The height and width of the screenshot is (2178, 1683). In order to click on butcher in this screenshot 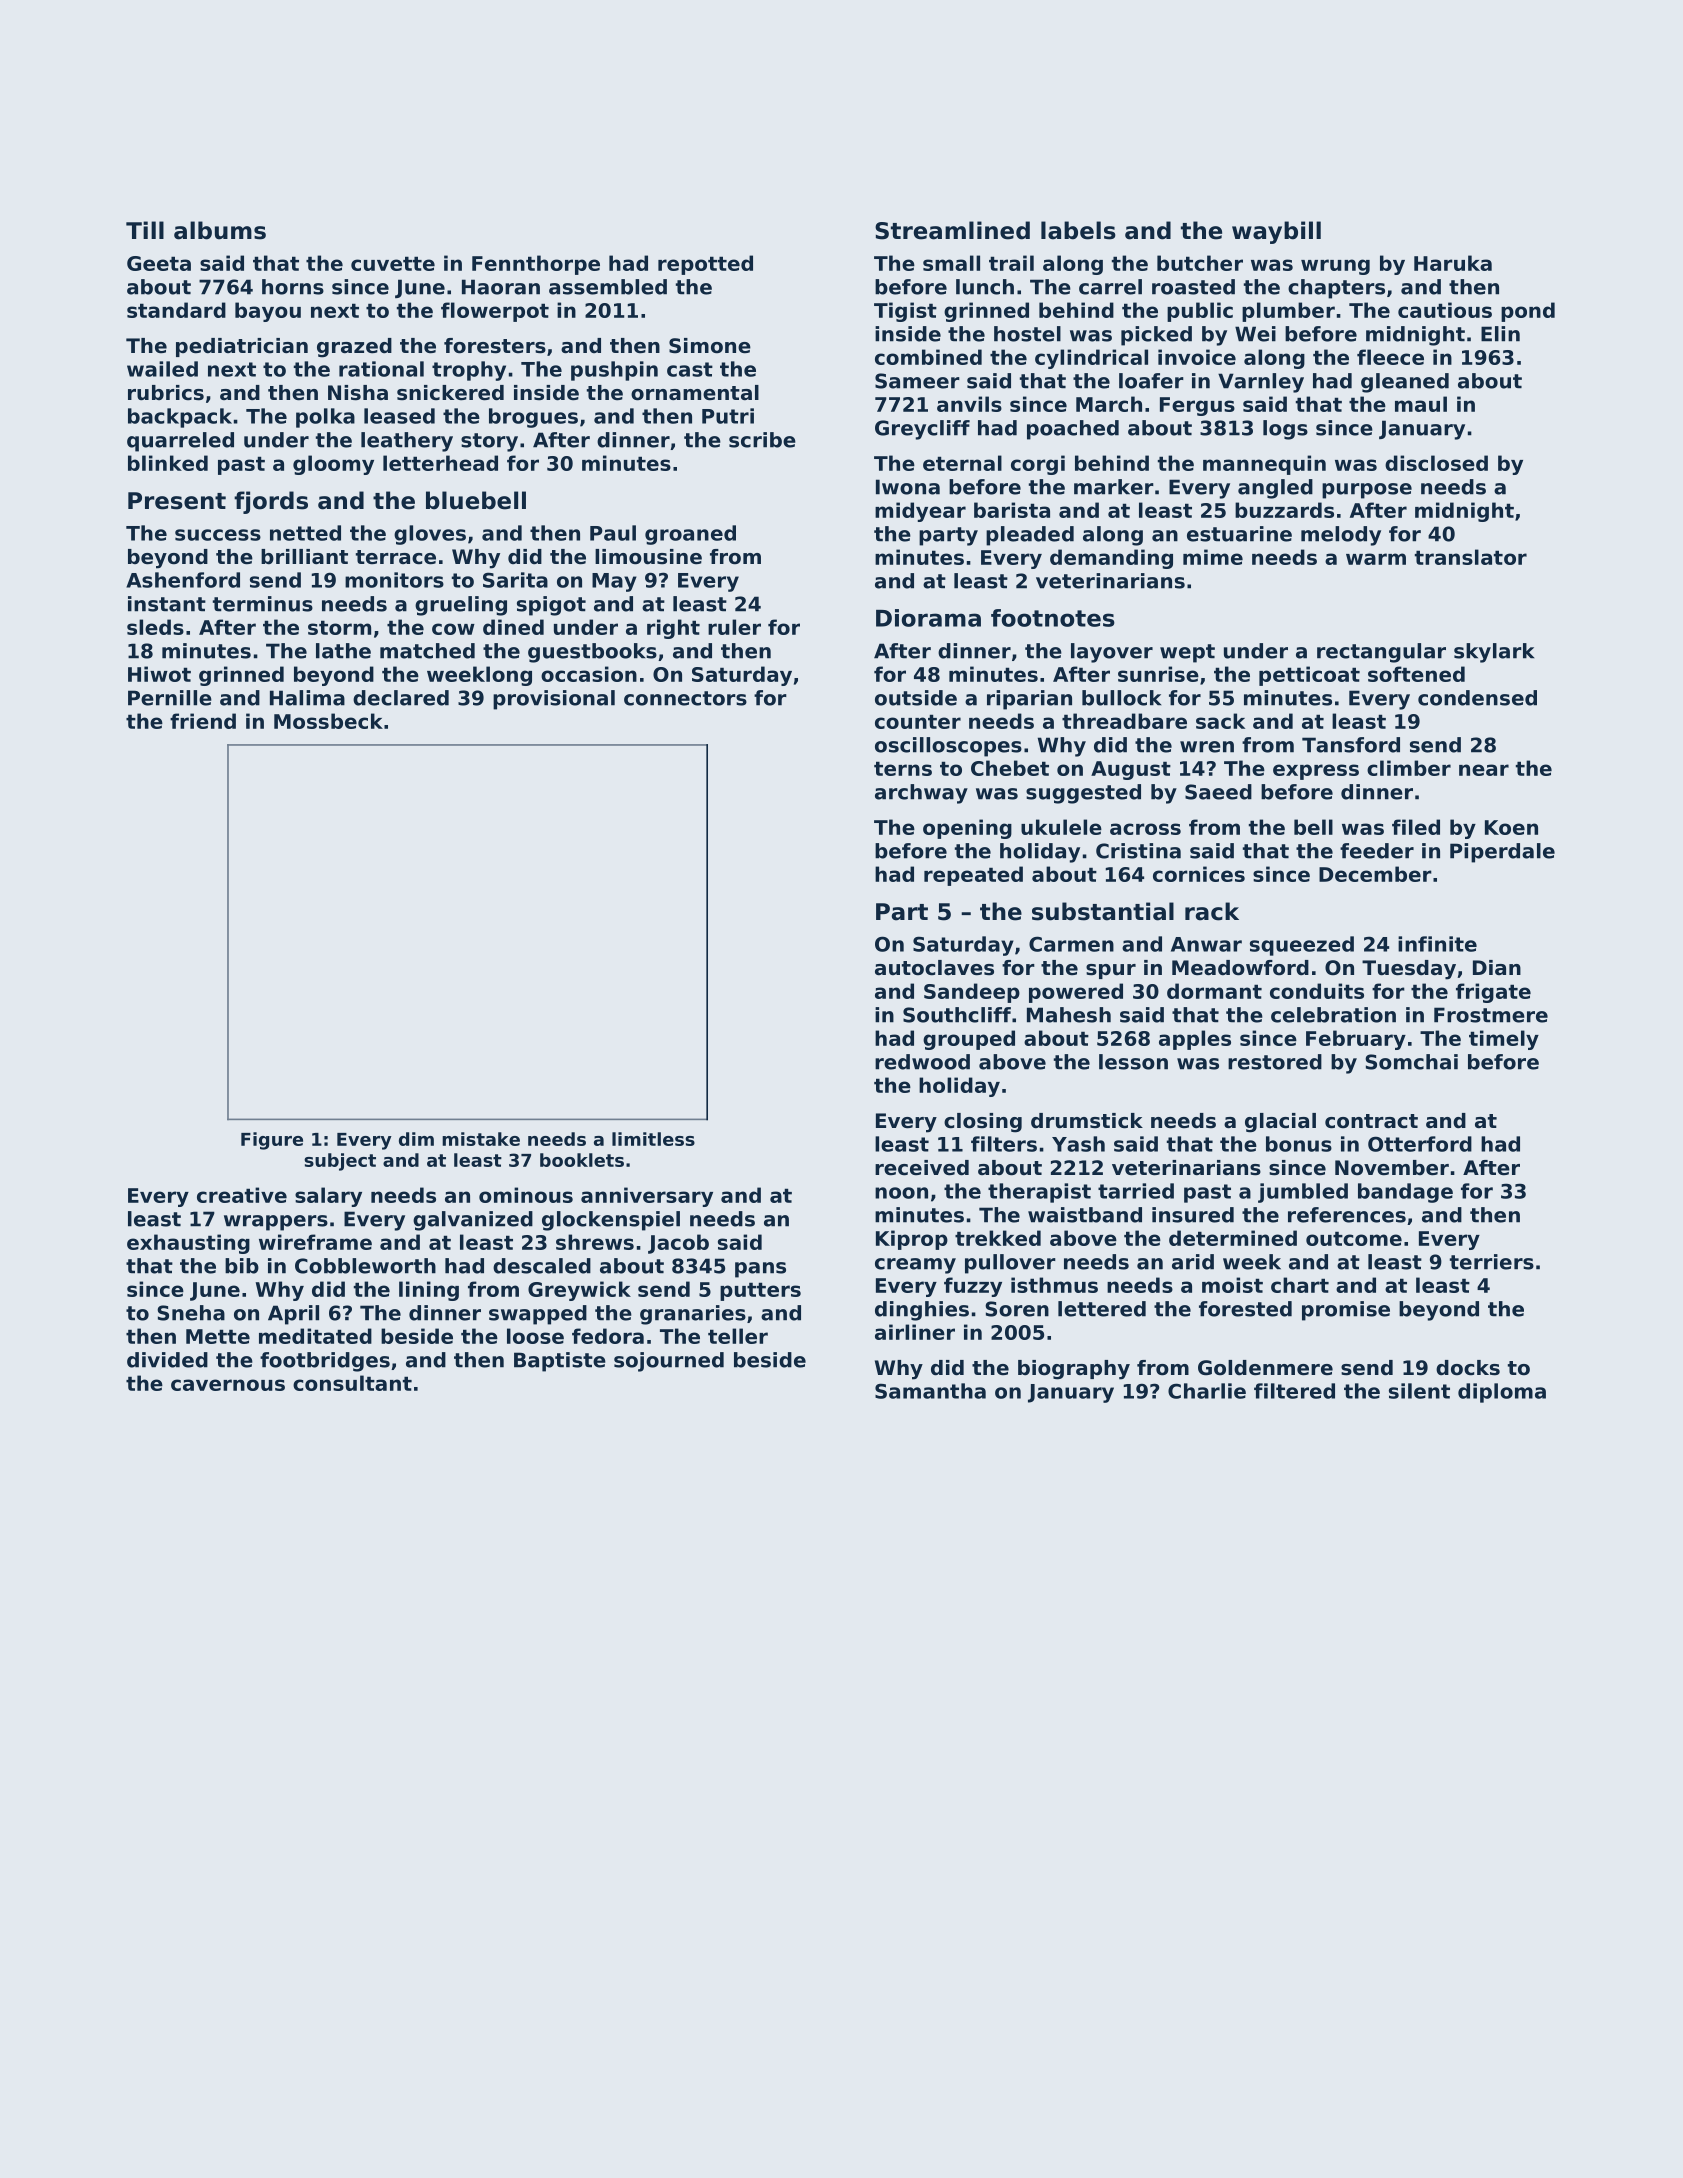, I will do `click(1200, 263)`.
